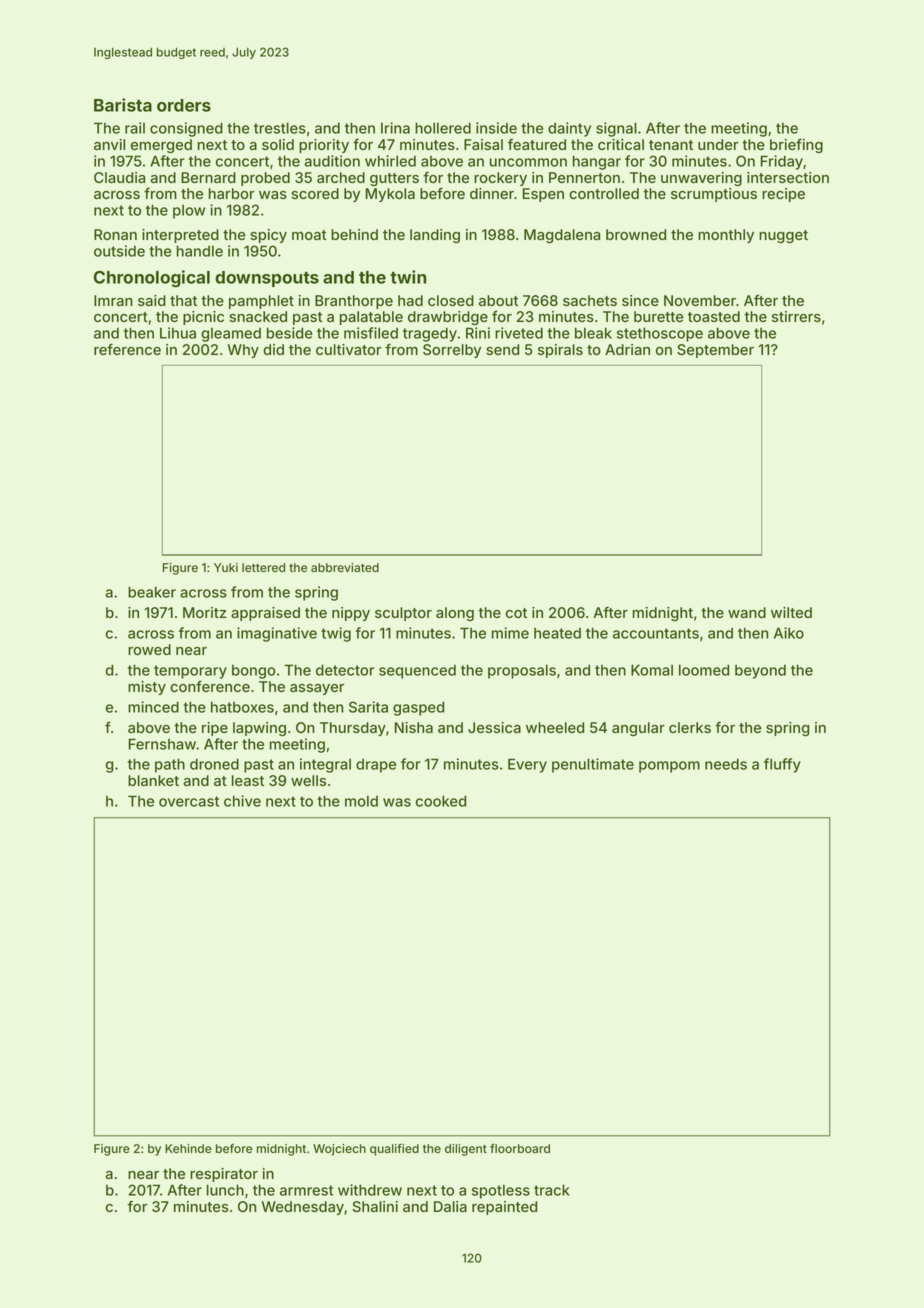 The height and width of the image is (1308, 924). Describe the element at coordinates (184, 105) in the image. I see `orders` at that location.
